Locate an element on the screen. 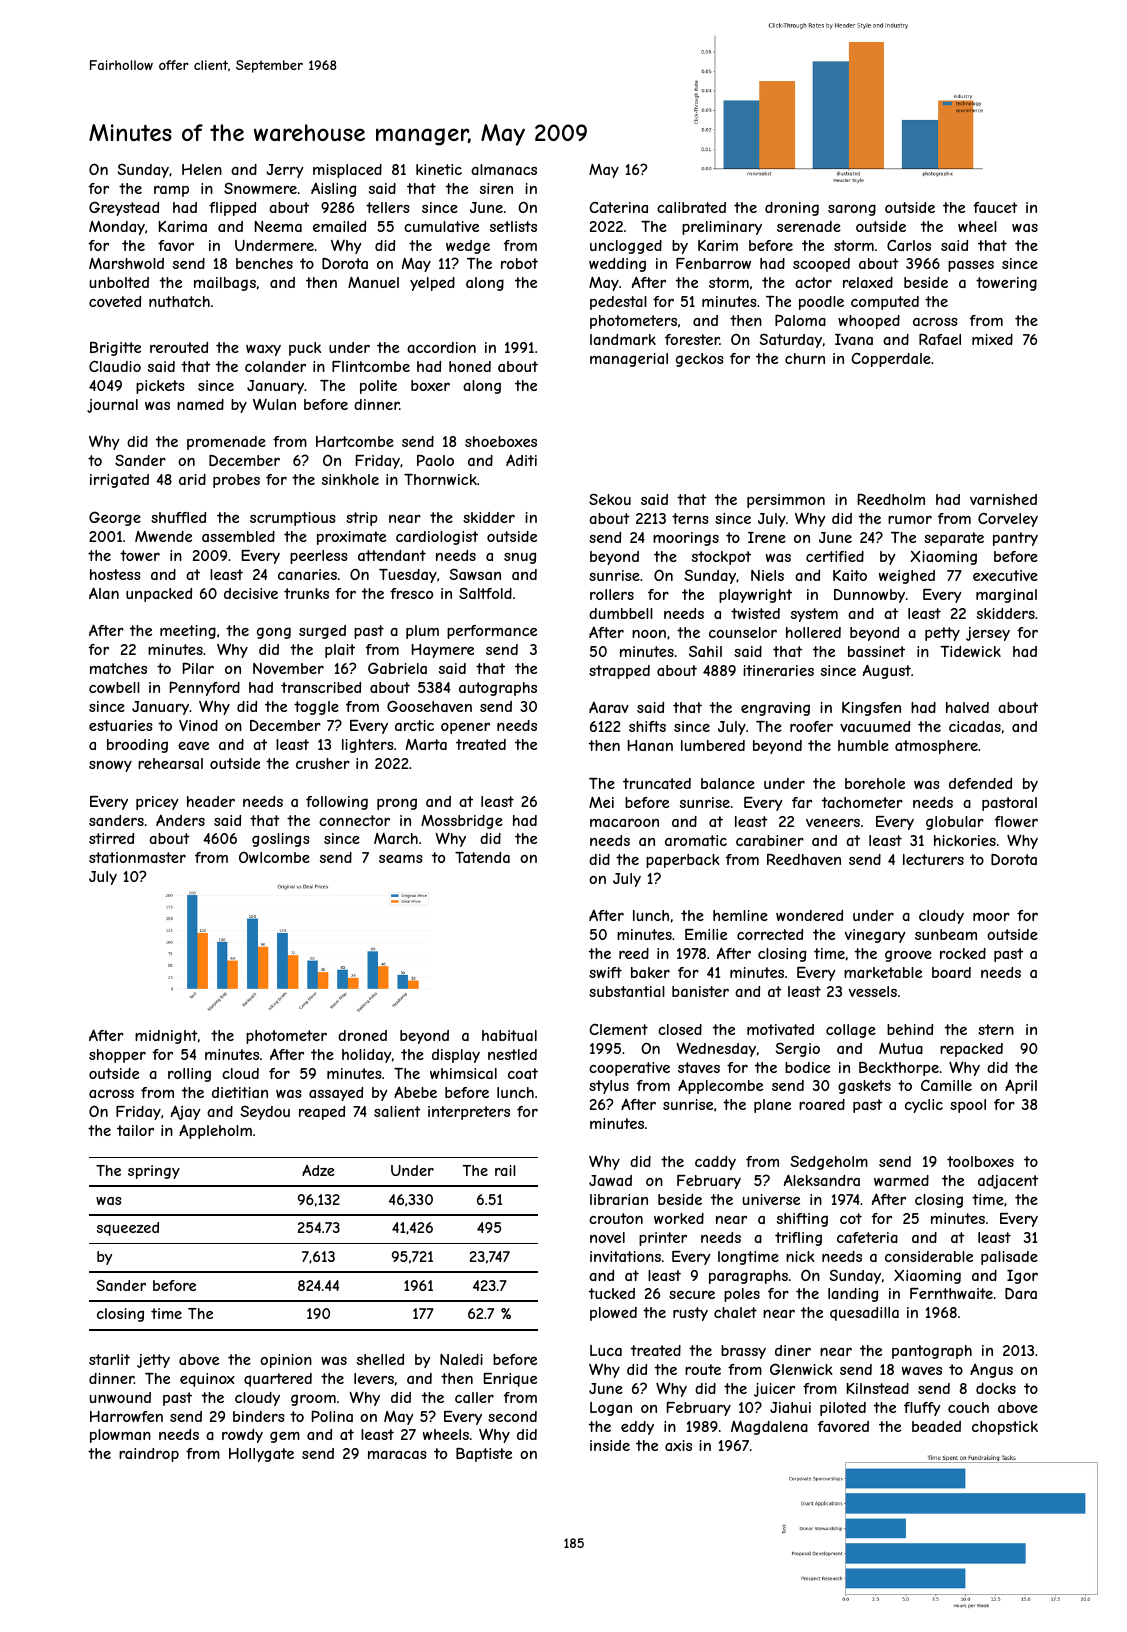  Luca is located at coordinates (606, 1350).
